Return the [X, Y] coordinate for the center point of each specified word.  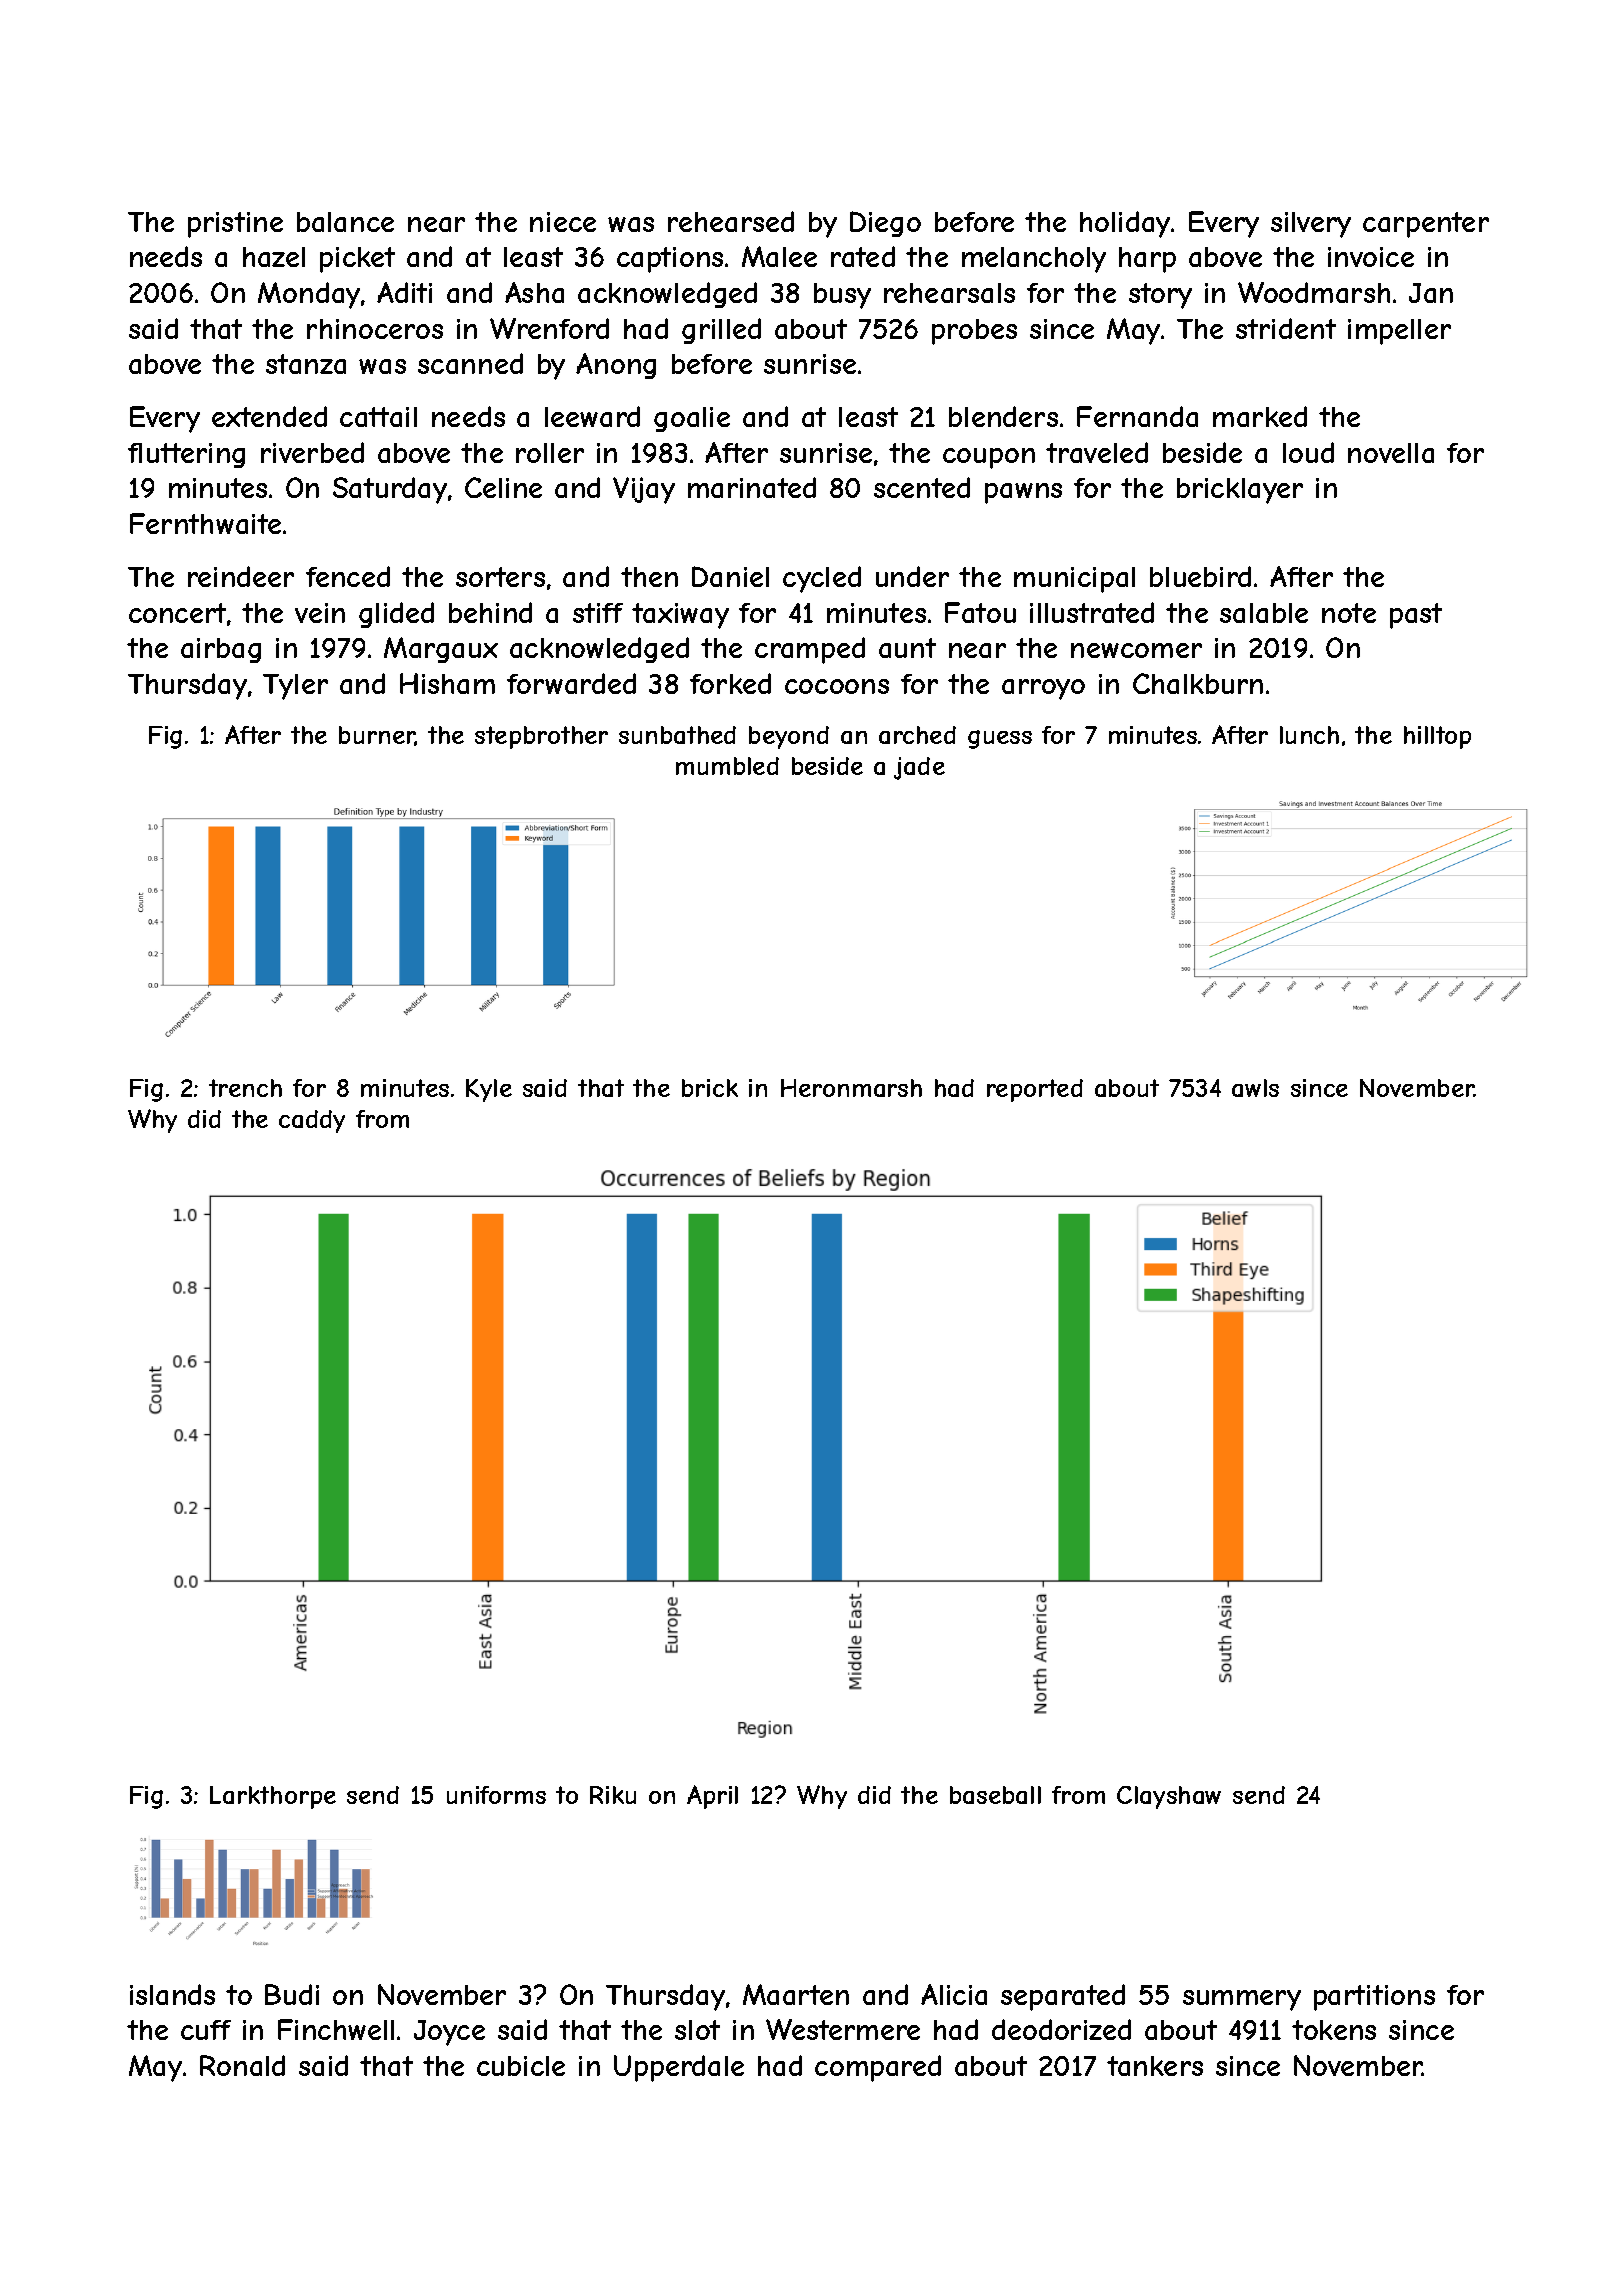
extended [269, 416]
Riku [613, 1795]
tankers [1155, 2066]
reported [1035, 1090]
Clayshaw [1169, 1797]
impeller [1399, 332]
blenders [1003, 416]
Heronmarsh [851, 1088]
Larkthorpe [273, 1797]
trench [245, 1088]
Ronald [242, 2065]
